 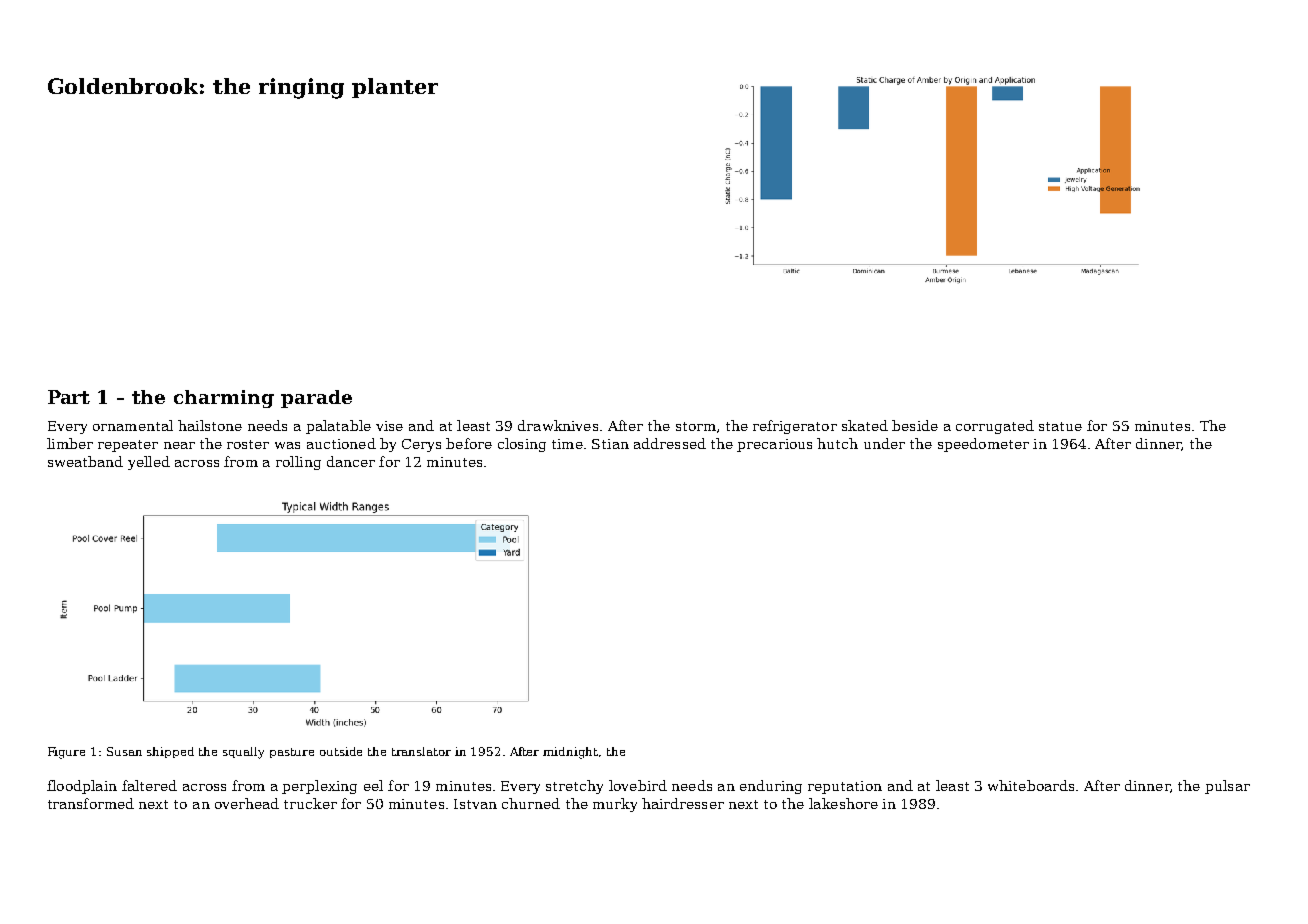 I want to click on midnight, so click(x=570, y=753).
